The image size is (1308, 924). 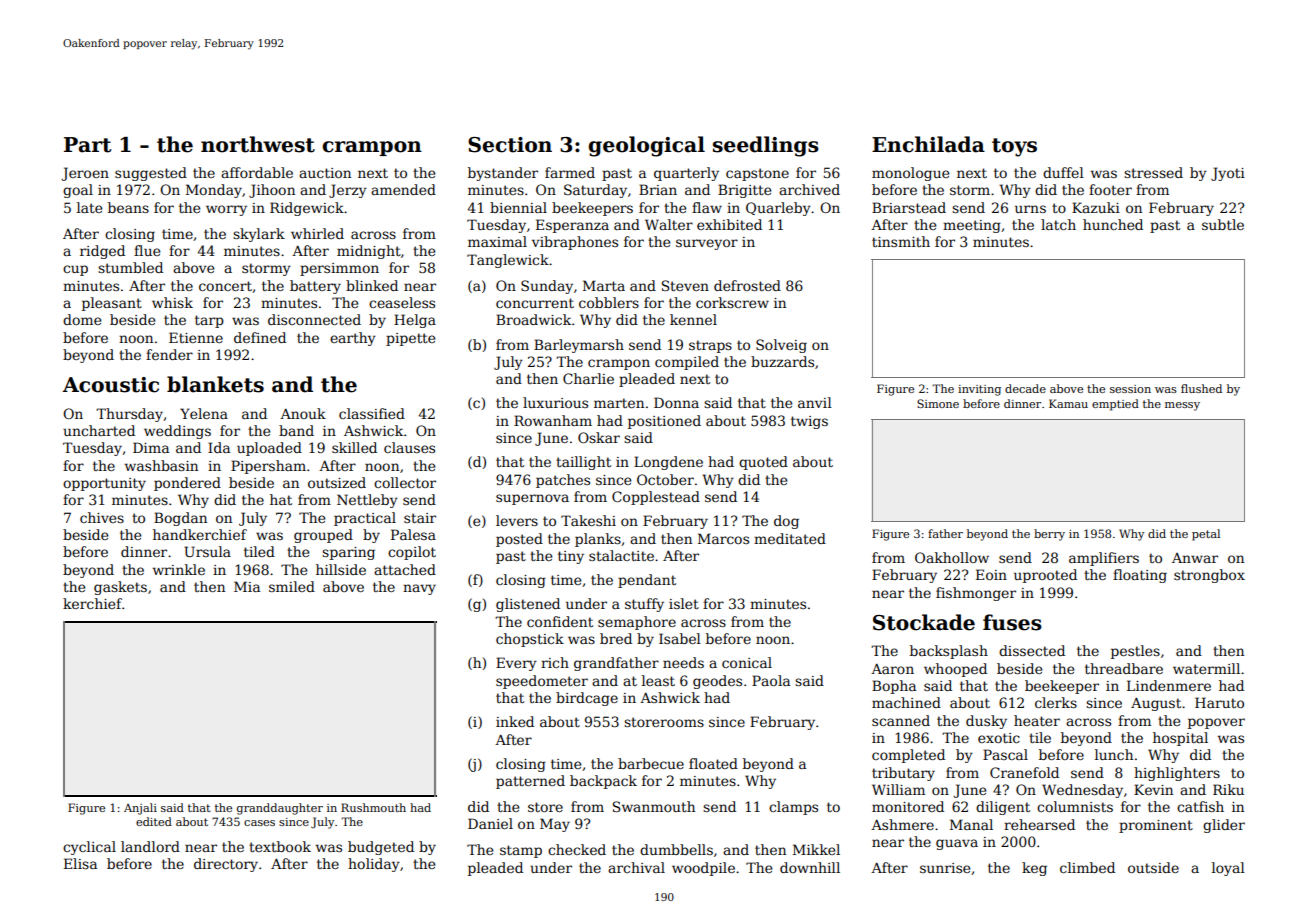 What do you see at coordinates (658, 680) in the document?
I see `least` at bounding box center [658, 680].
